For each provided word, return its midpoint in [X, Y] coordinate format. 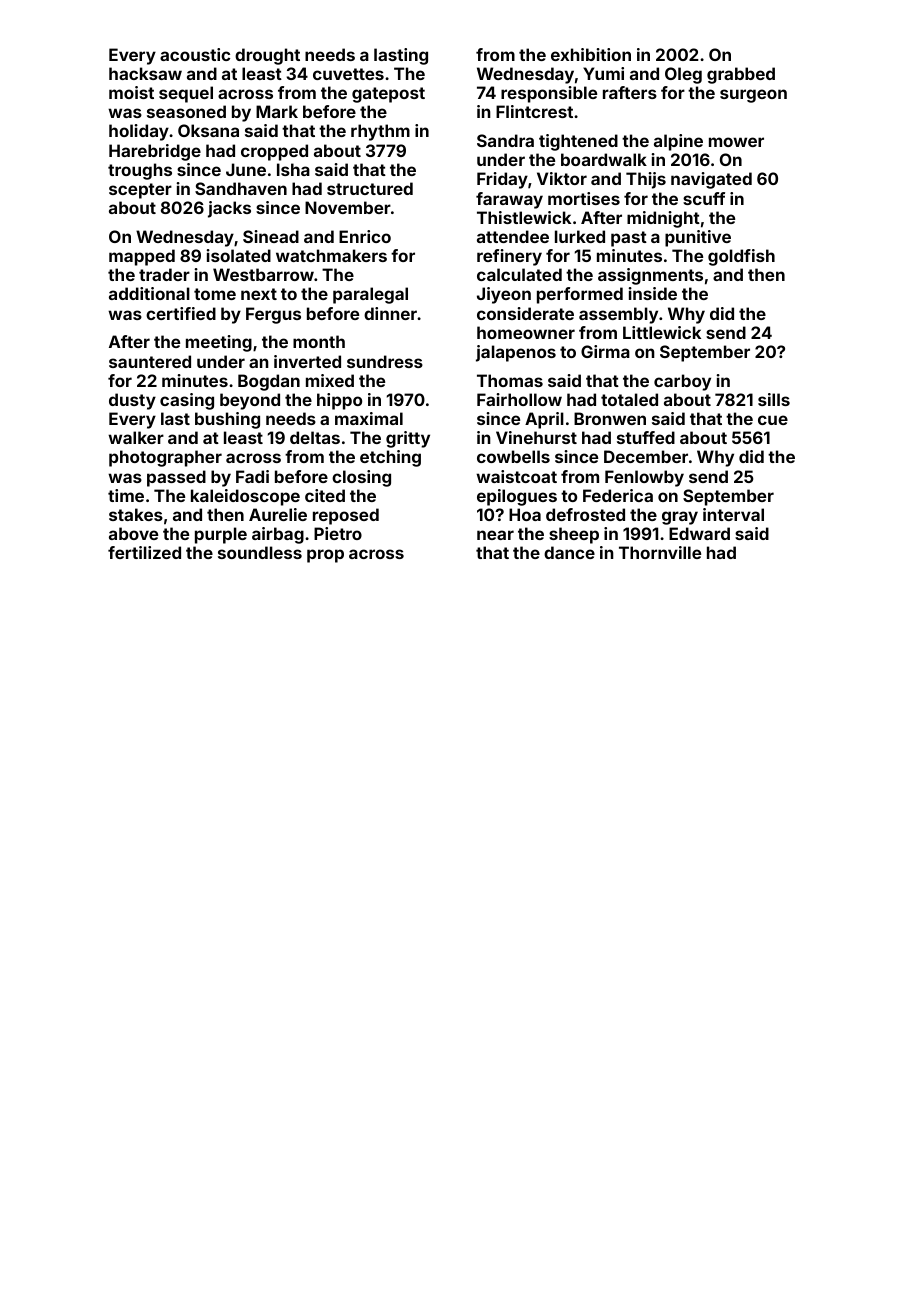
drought [267, 56]
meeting [219, 343]
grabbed [741, 75]
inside [653, 293]
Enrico [365, 236]
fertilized [144, 552]
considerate [525, 313]
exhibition [591, 54]
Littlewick [662, 332]
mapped [142, 257]
